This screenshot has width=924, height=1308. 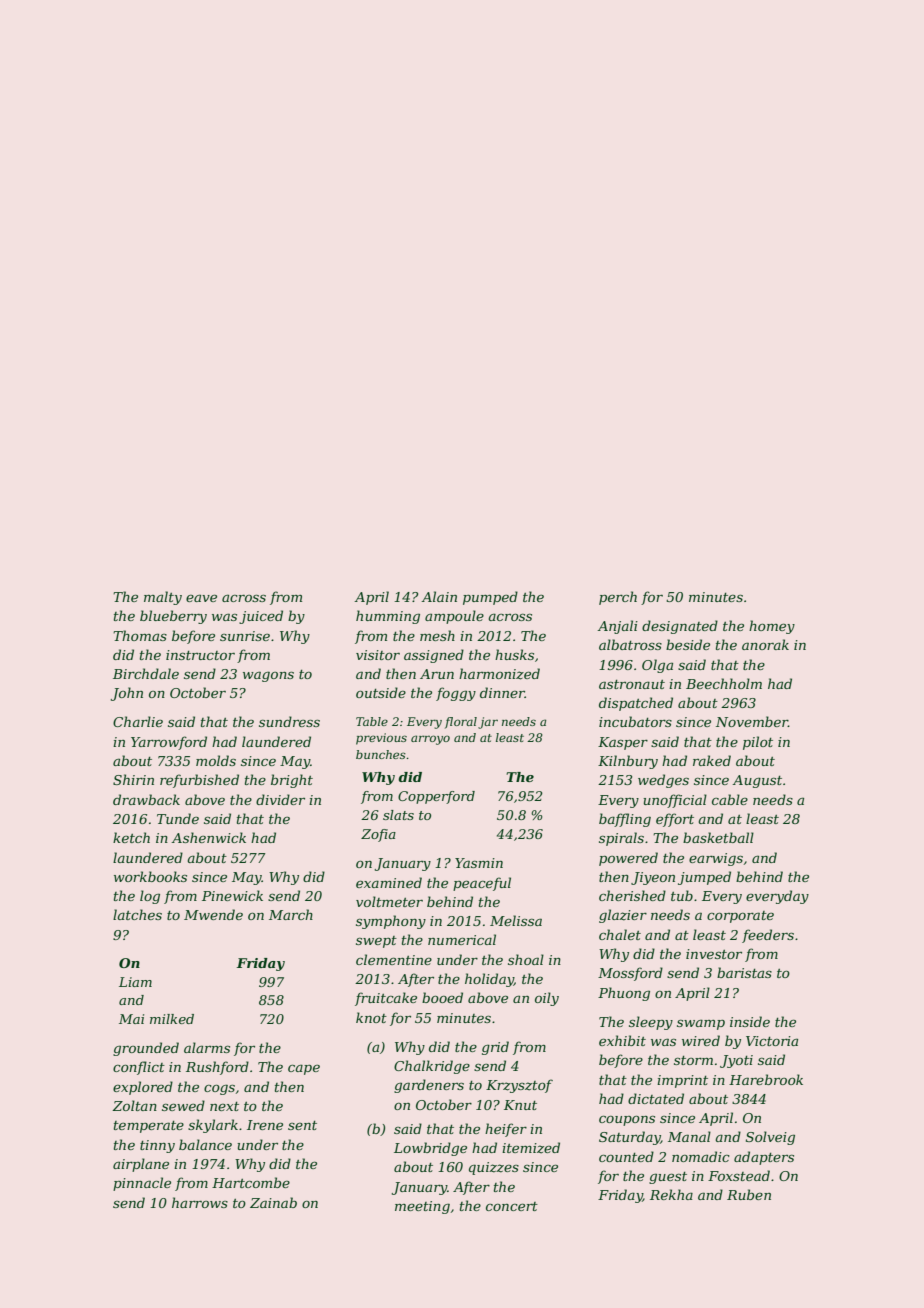 I want to click on next, so click(x=224, y=1106).
